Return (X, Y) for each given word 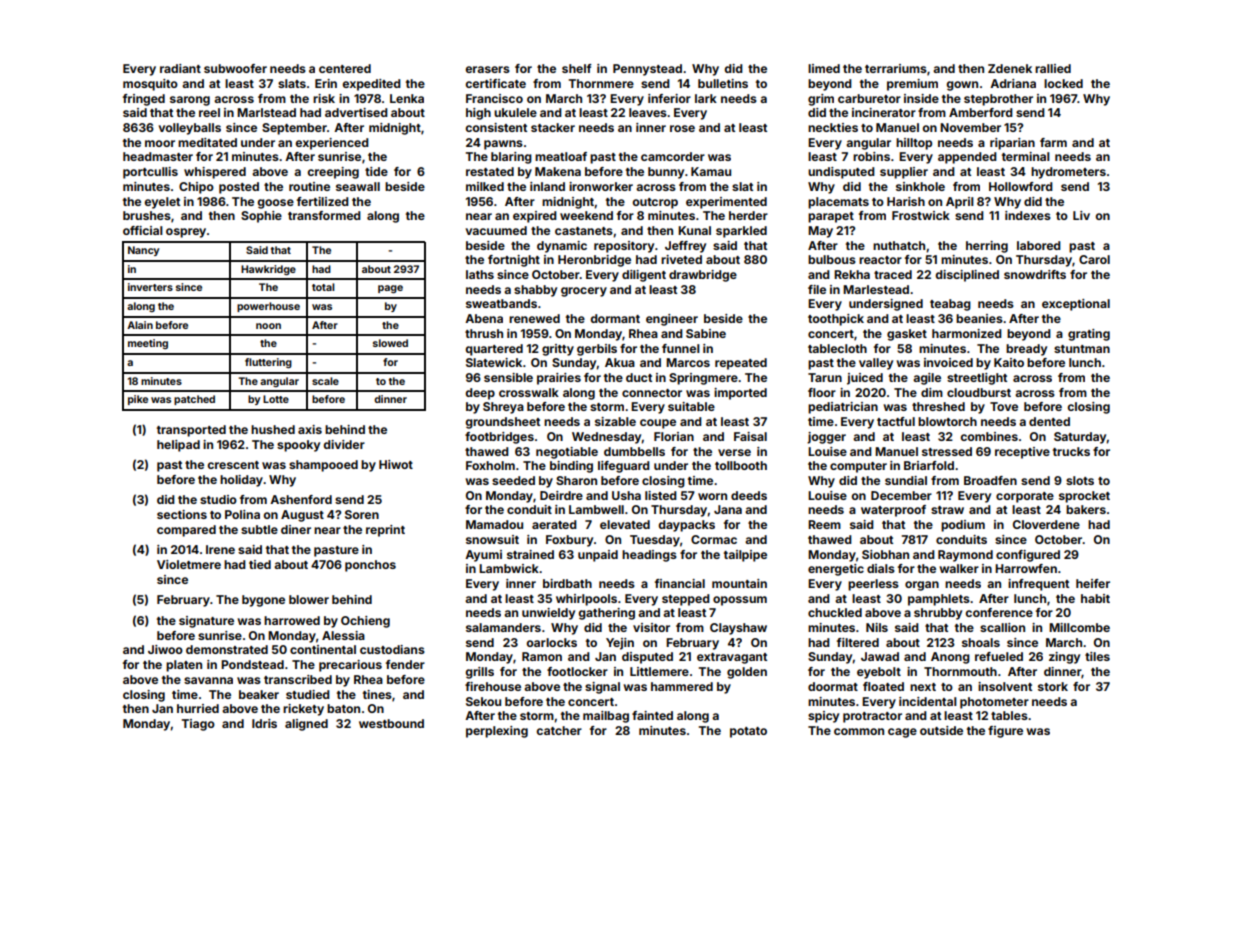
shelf (577, 68)
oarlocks (551, 642)
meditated (207, 142)
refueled (999, 656)
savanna (208, 680)
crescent (233, 465)
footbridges (499, 438)
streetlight (977, 379)
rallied (1053, 68)
